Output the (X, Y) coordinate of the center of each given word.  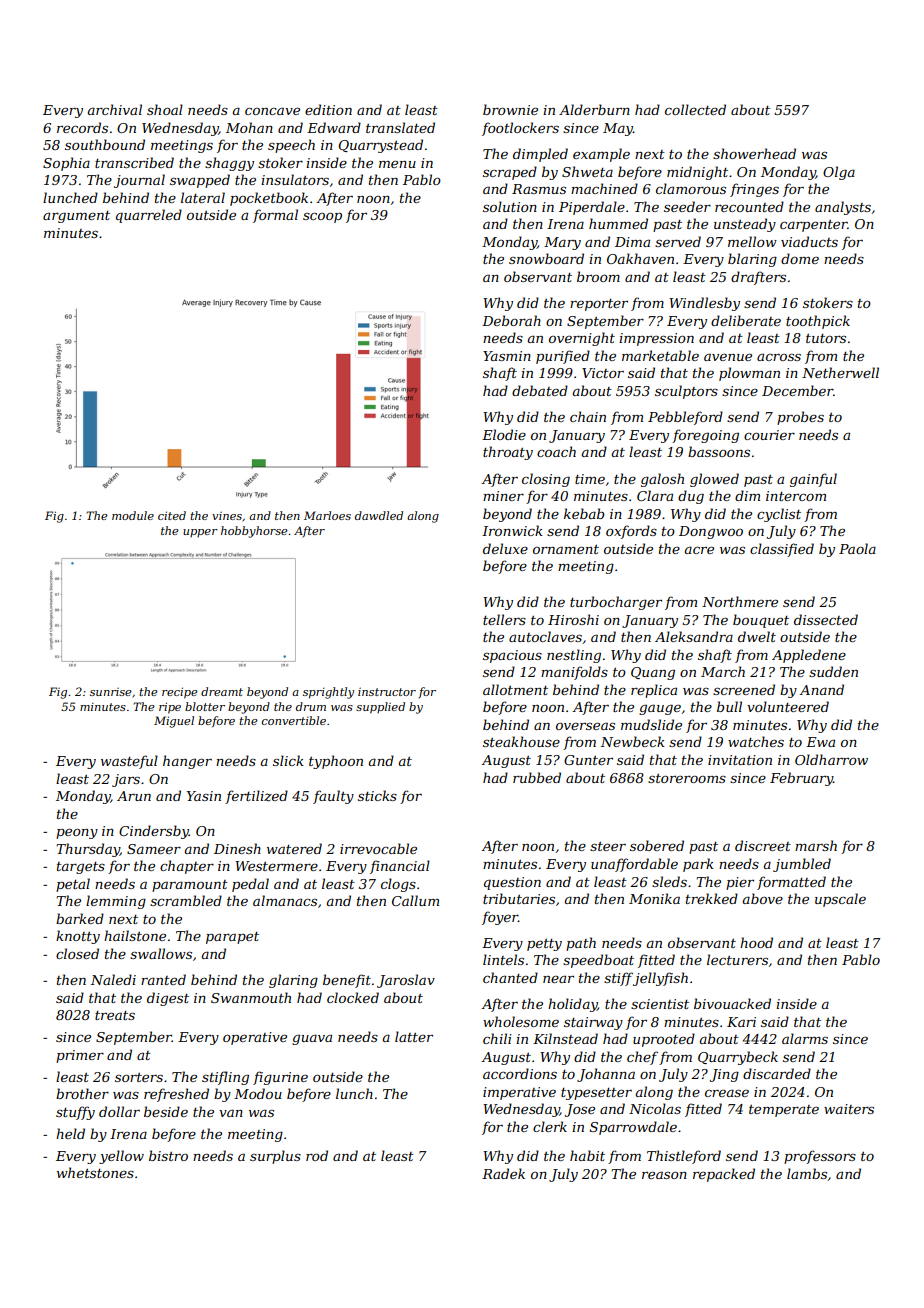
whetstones (95, 1172)
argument (76, 217)
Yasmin (507, 356)
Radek (503, 1173)
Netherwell (840, 372)
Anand (821, 689)
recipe (180, 693)
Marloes (327, 515)
